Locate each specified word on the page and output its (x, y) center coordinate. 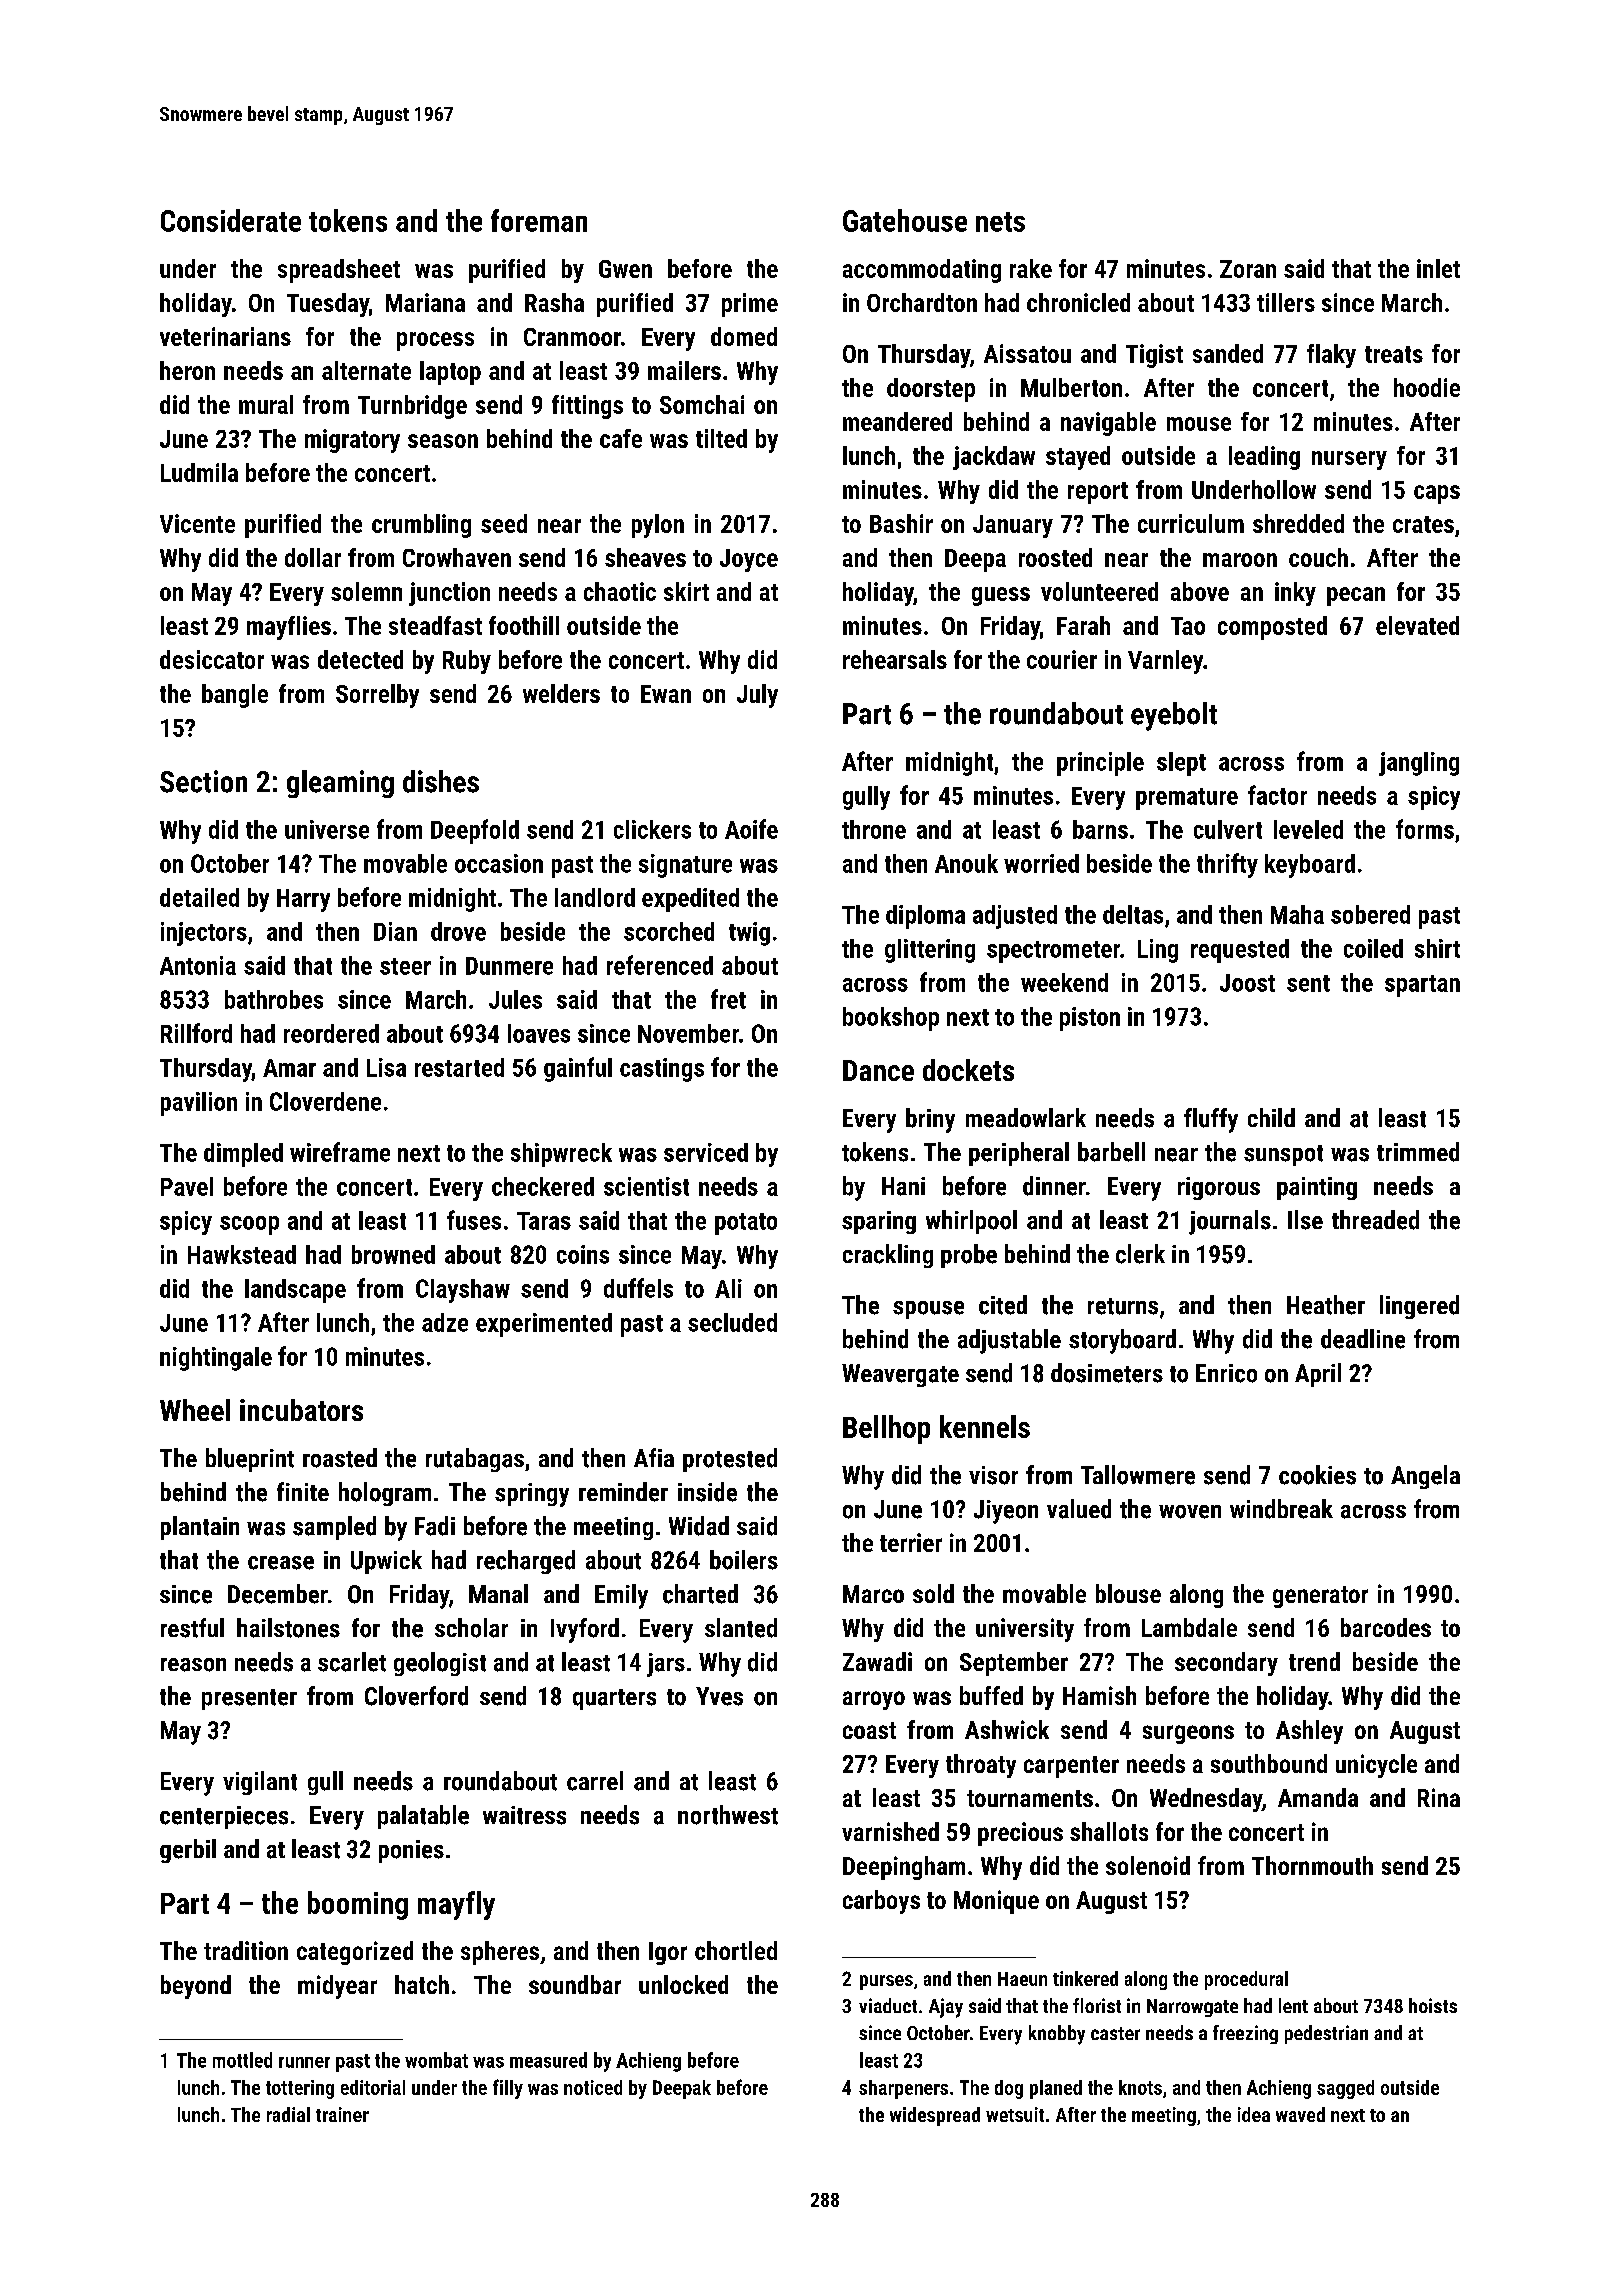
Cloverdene (325, 1101)
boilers (744, 1560)
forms (1425, 829)
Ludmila (199, 472)
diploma (925, 917)
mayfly (456, 1905)
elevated (1417, 625)
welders (561, 693)
